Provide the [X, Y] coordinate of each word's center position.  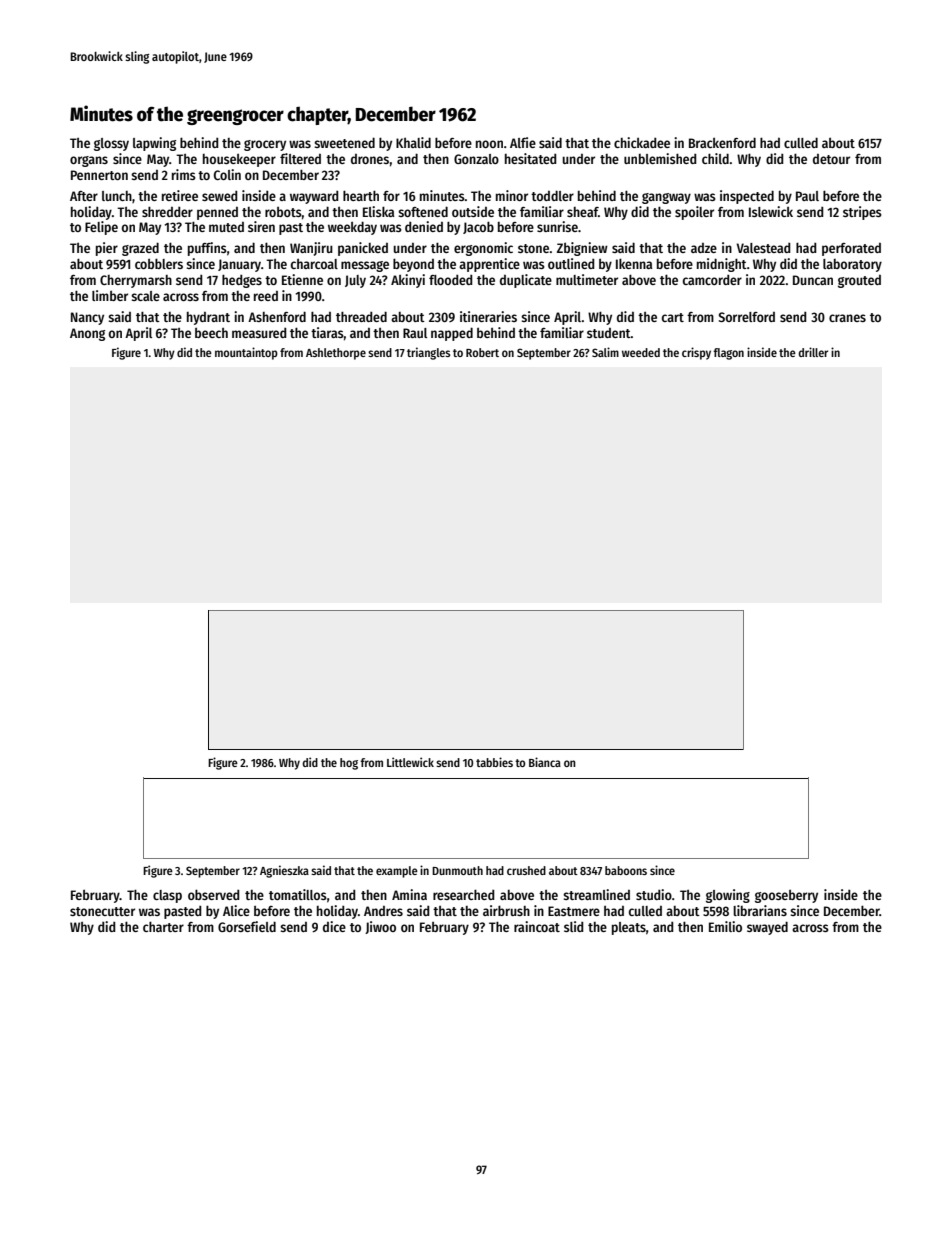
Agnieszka [284, 871]
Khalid [413, 142]
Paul [807, 196]
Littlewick [410, 762]
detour [831, 159]
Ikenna [634, 263]
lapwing [154, 144]
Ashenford [277, 316]
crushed [526, 870]
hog [349, 764]
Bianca [545, 762]
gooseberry [786, 896]
